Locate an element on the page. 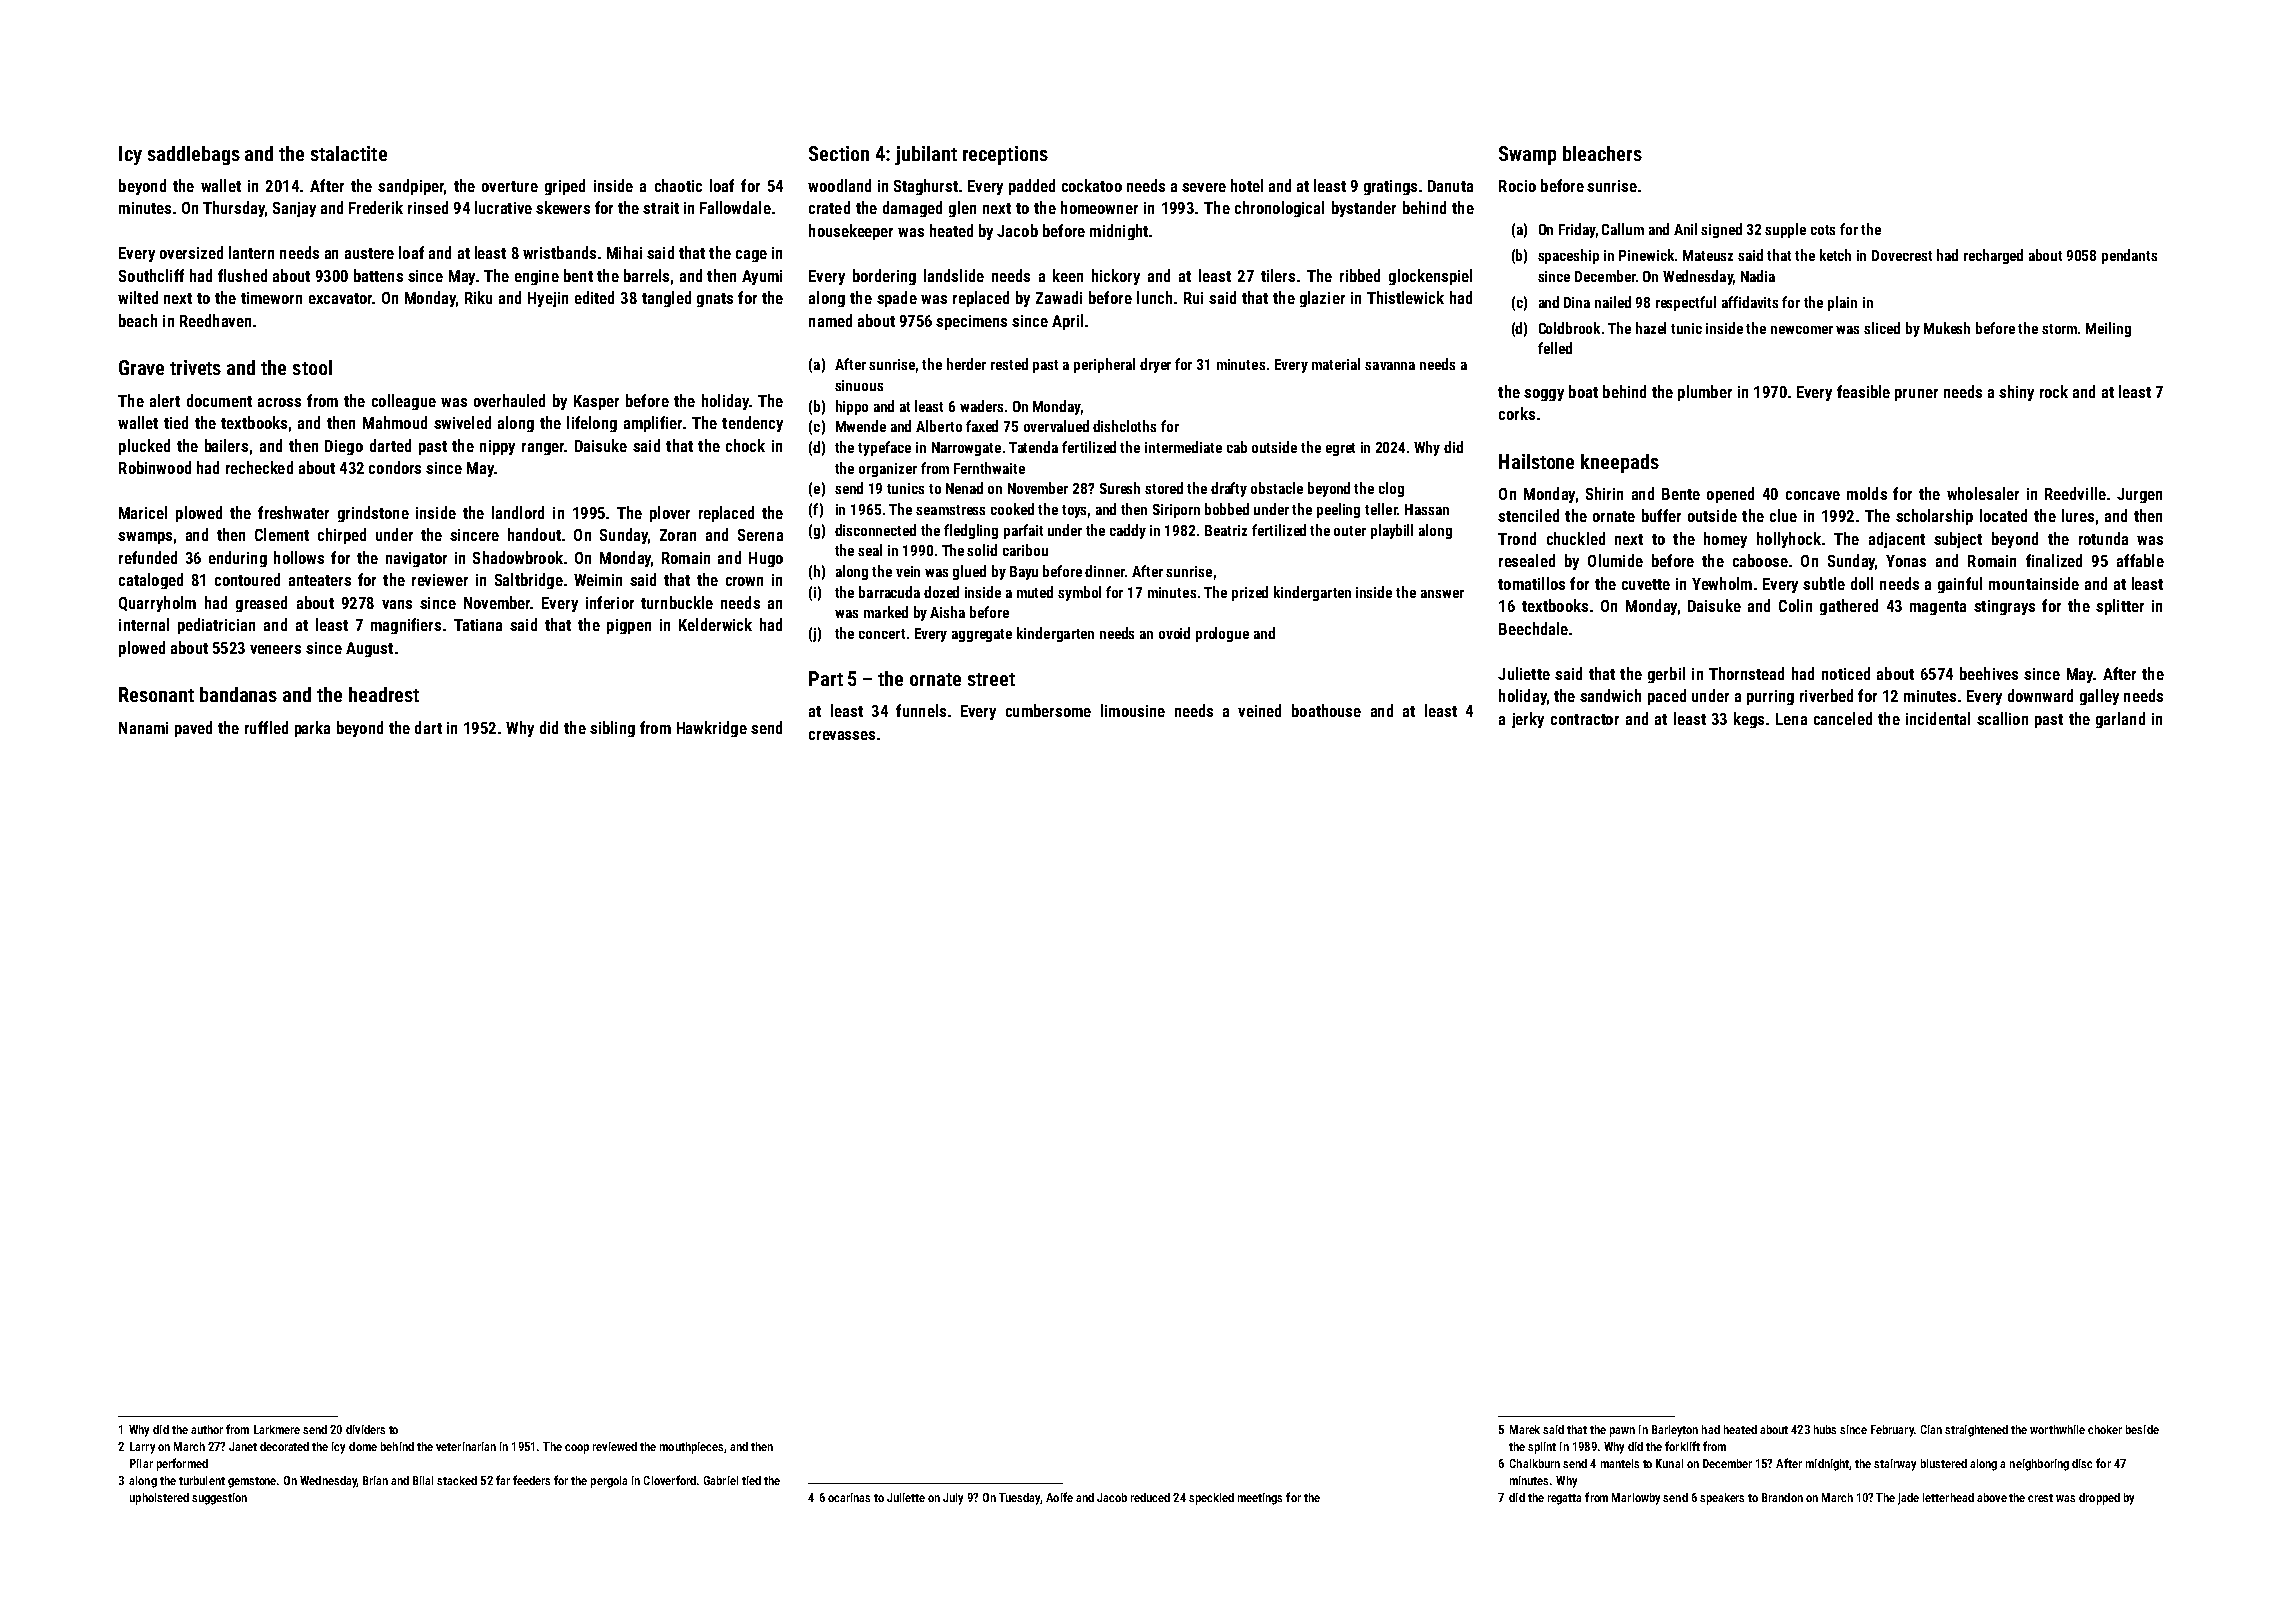  corks is located at coordinates (1517, 413).
